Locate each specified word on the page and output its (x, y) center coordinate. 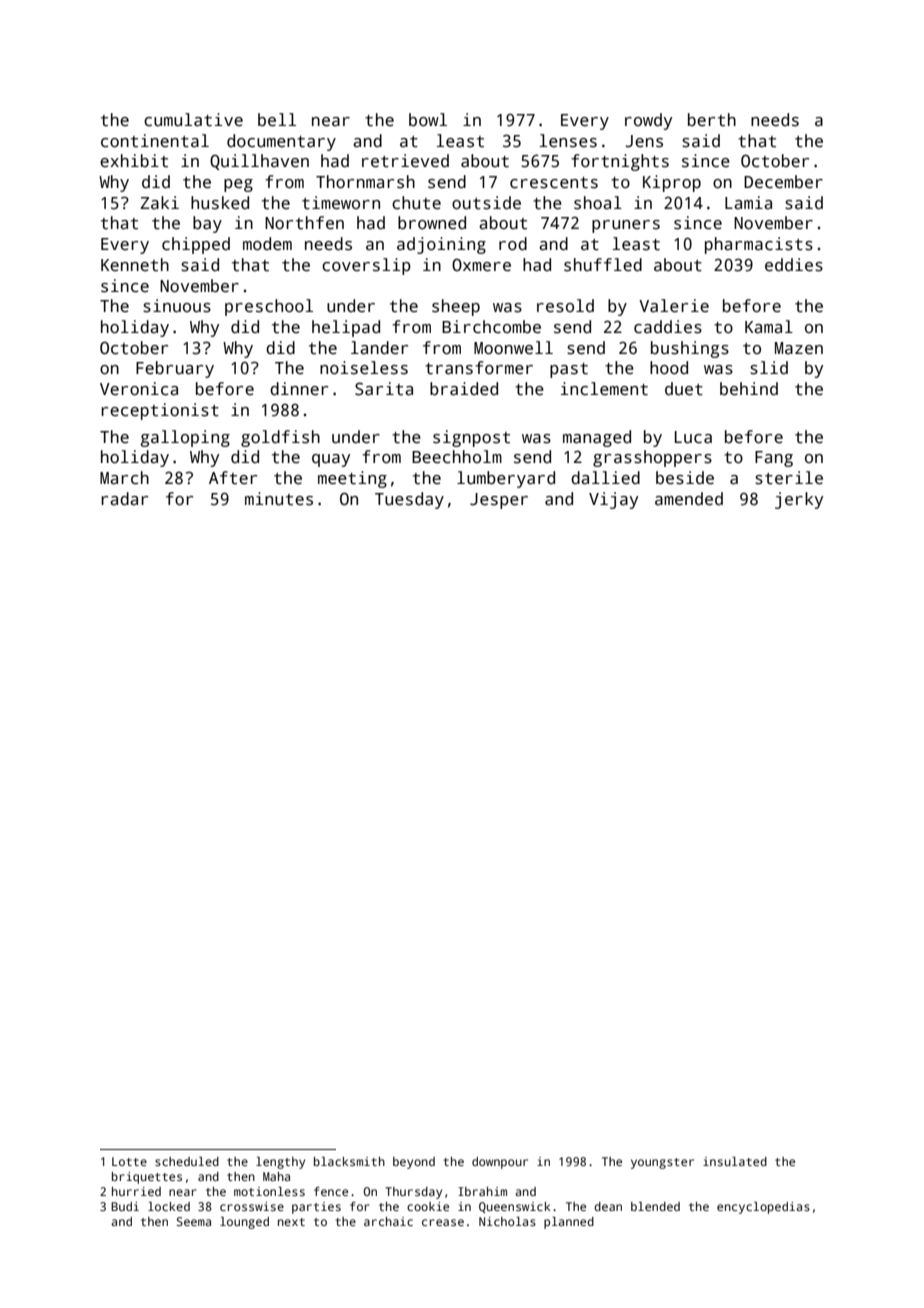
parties (316, 1208)
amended (689, 499)
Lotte (129, 1161)
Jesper (499, 501)
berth (712, 120)
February (175, 369)
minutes (279, 499)
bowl (428, 120)
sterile (789, 478)
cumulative (193, 120)
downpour (500, 1163)
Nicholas (507, 1221)
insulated (735, 1161)
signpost (471, 438)
